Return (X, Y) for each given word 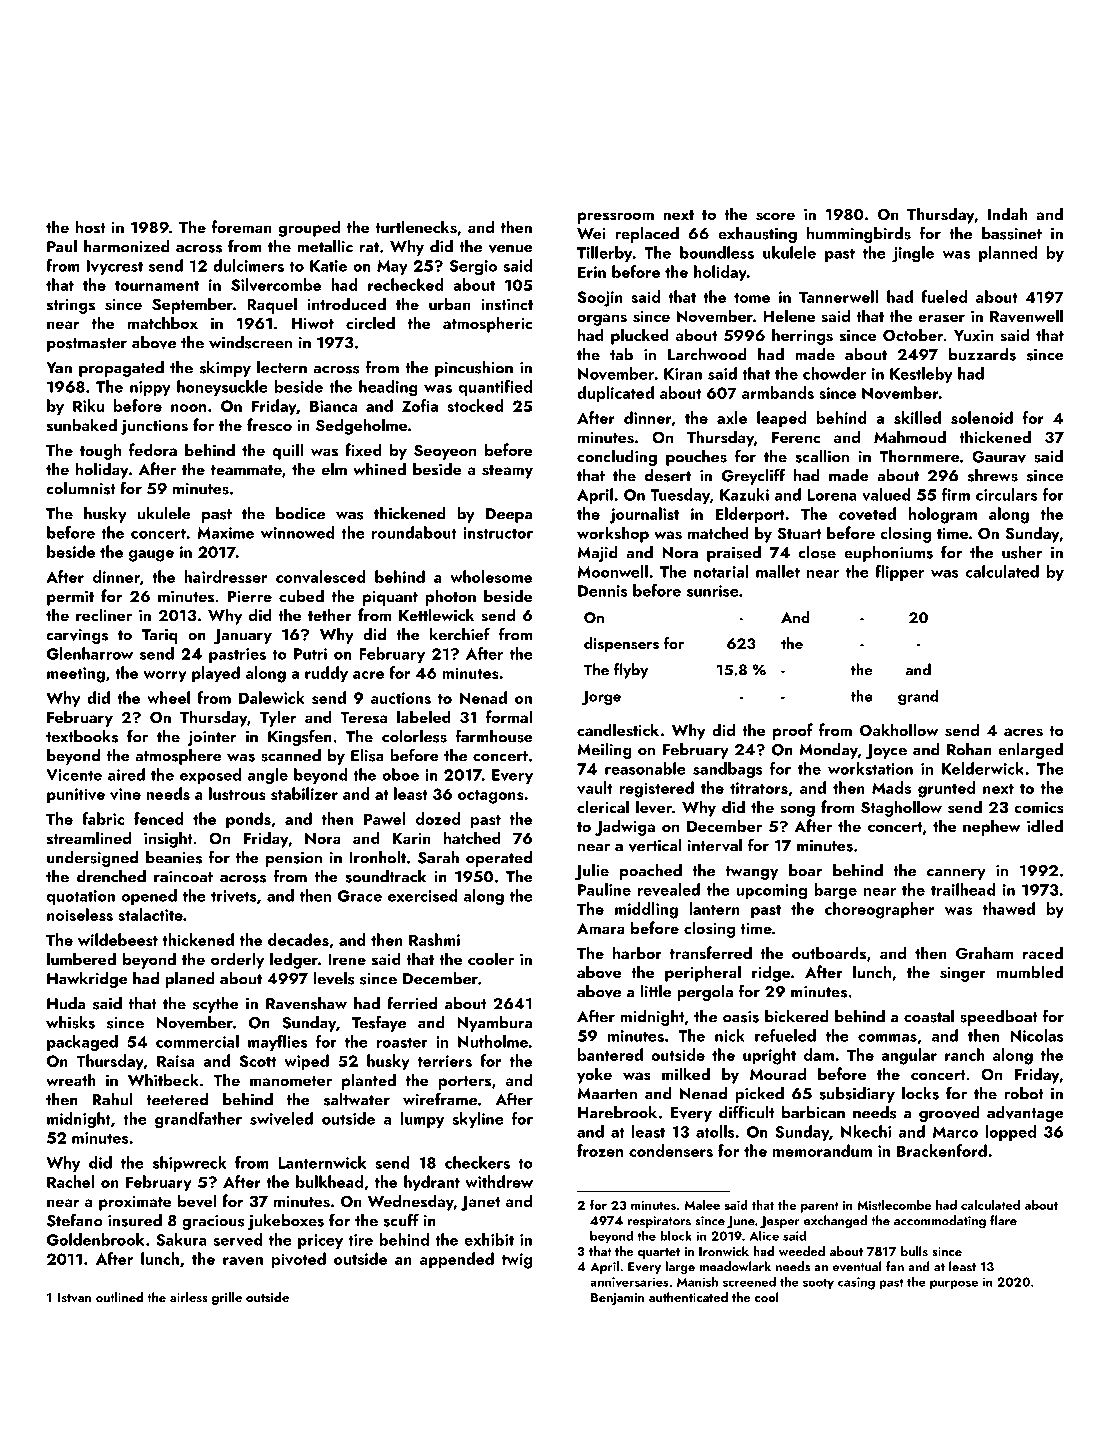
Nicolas (1037, 1035)
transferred (711, 953)
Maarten (607, 1094)
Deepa (509, 515)
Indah (1008, 213)
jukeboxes (286, 1222)
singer (963, 974)
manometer (291, 1081)
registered (656, 789)
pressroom (616, 218)
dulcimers (248, 265)
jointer (212, 738)
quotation (81, 897)
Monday (828, 751)
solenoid (982, 417)
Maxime (225, 533)
